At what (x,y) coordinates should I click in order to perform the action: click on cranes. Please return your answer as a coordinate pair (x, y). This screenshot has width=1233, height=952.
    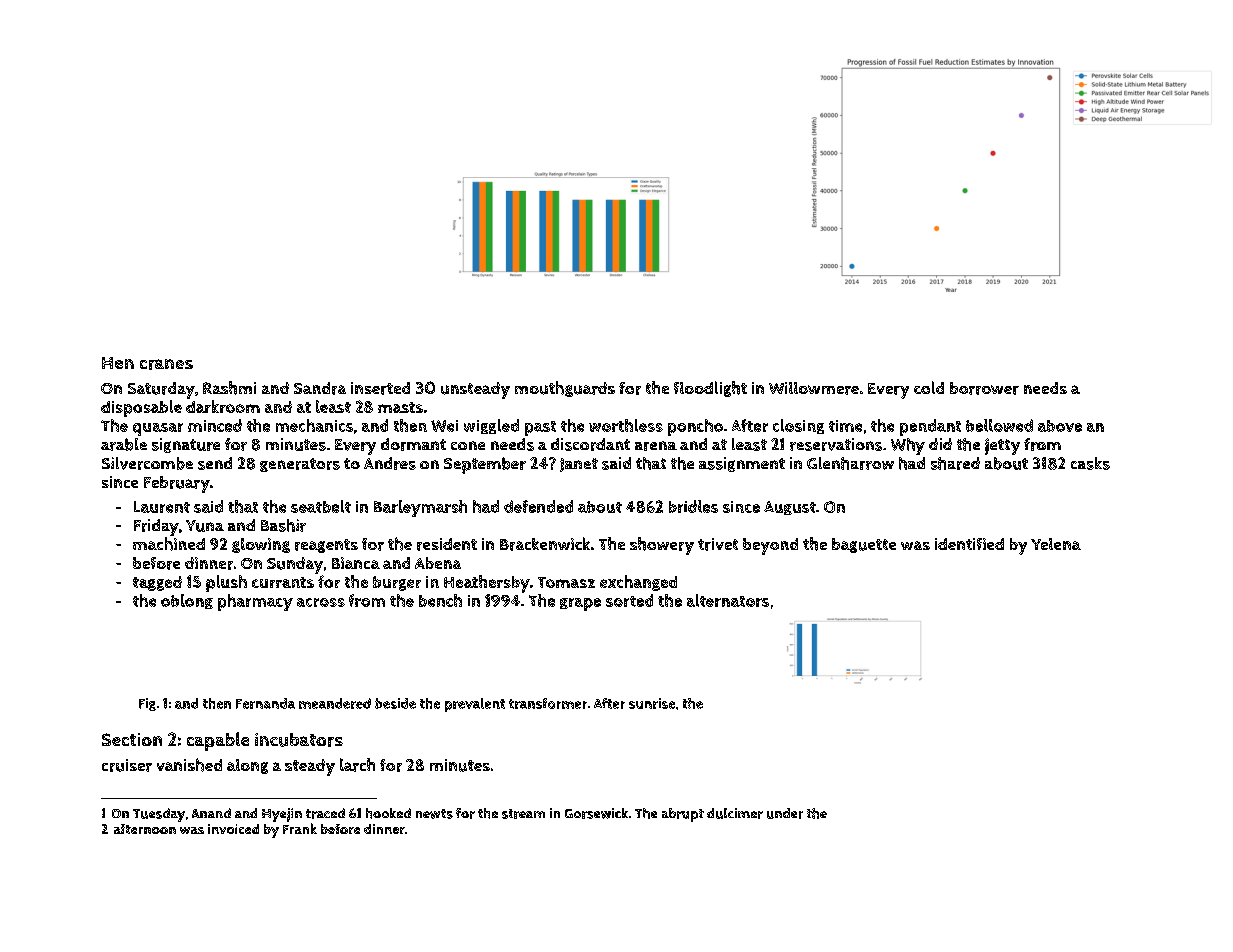
    Looking at the image, I should click on (166, 364).
